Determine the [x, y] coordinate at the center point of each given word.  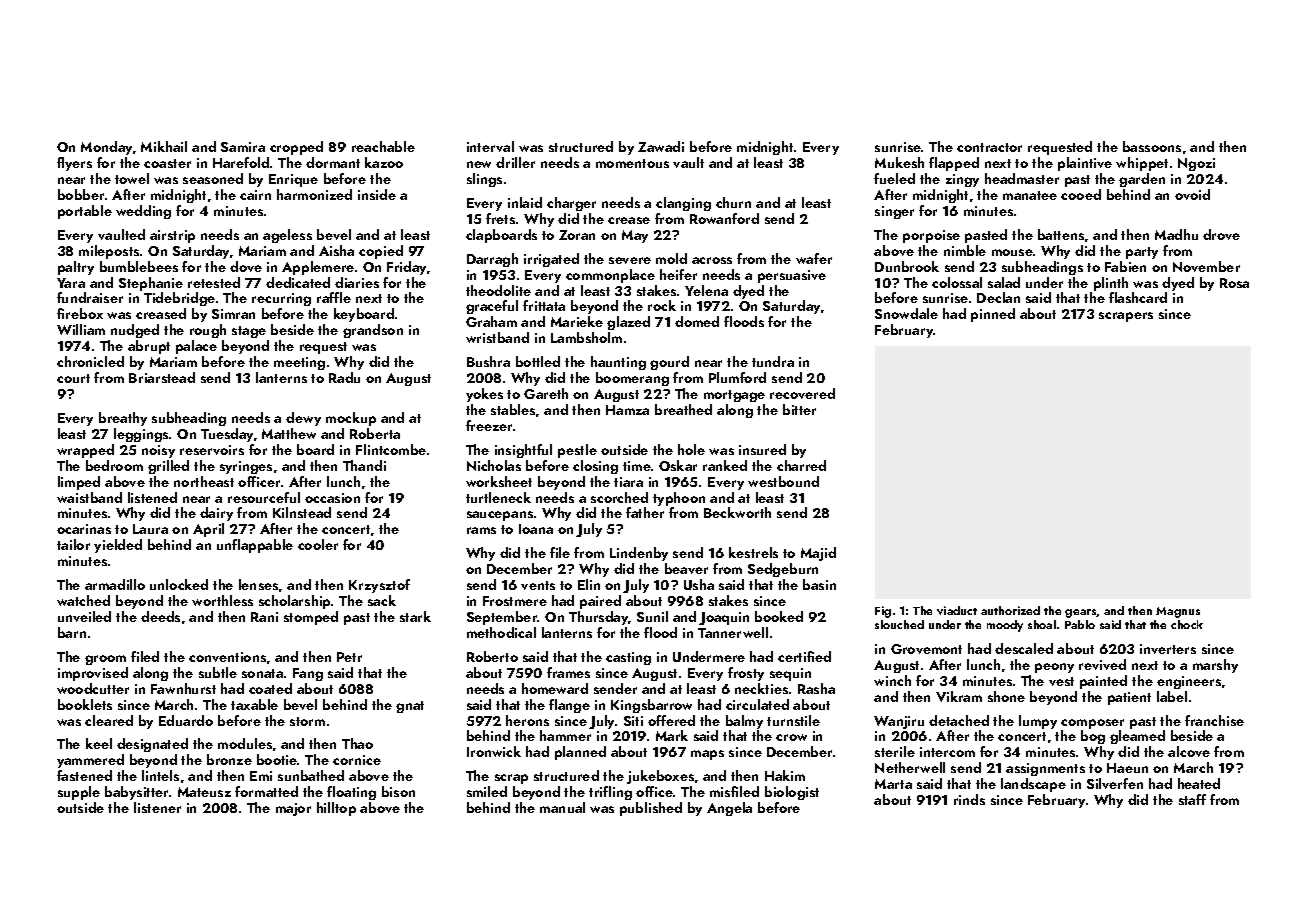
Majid [818, 554]
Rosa [1234, 283]
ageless [287, 236]
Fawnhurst [183, 688]
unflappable [255, 546]
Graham [491, 321]
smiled [487, 791]
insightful [523, 451]
